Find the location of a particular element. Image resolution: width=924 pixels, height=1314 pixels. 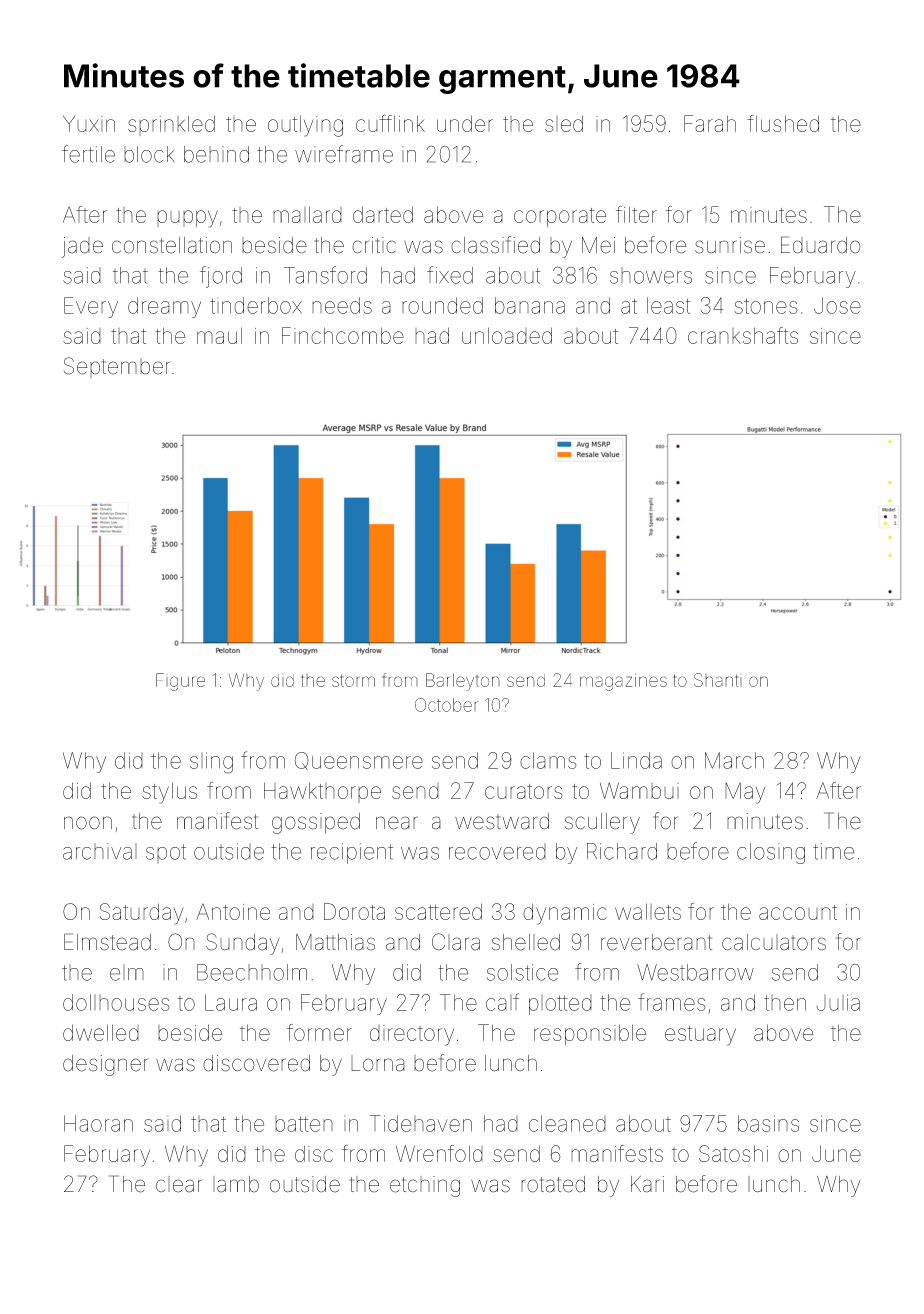

shelled is located at coordinates (526, 942).
